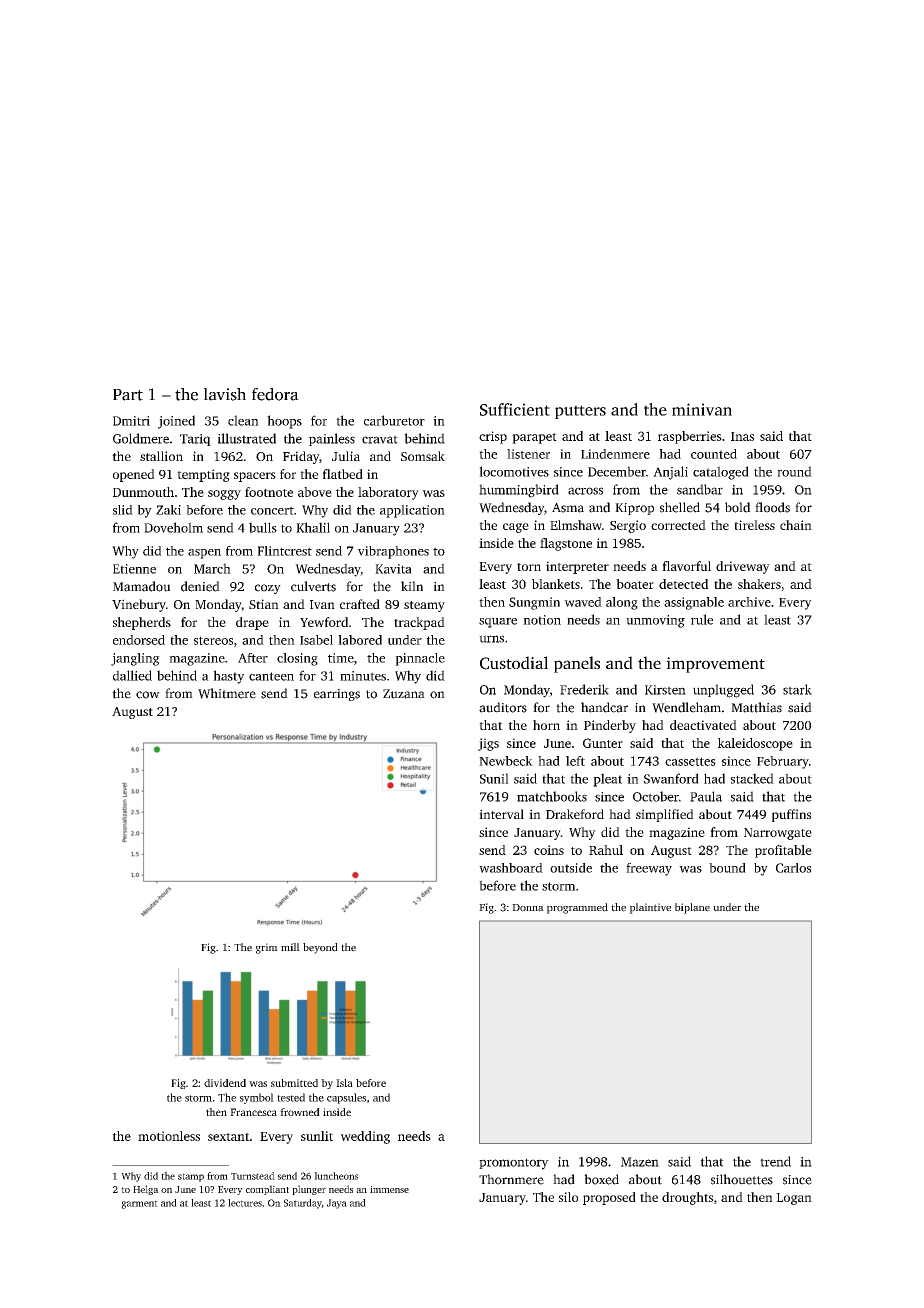 Image resolution: width=924 pixels, height=1308 pixels. I want to click on auditors, so click(503, 707).
